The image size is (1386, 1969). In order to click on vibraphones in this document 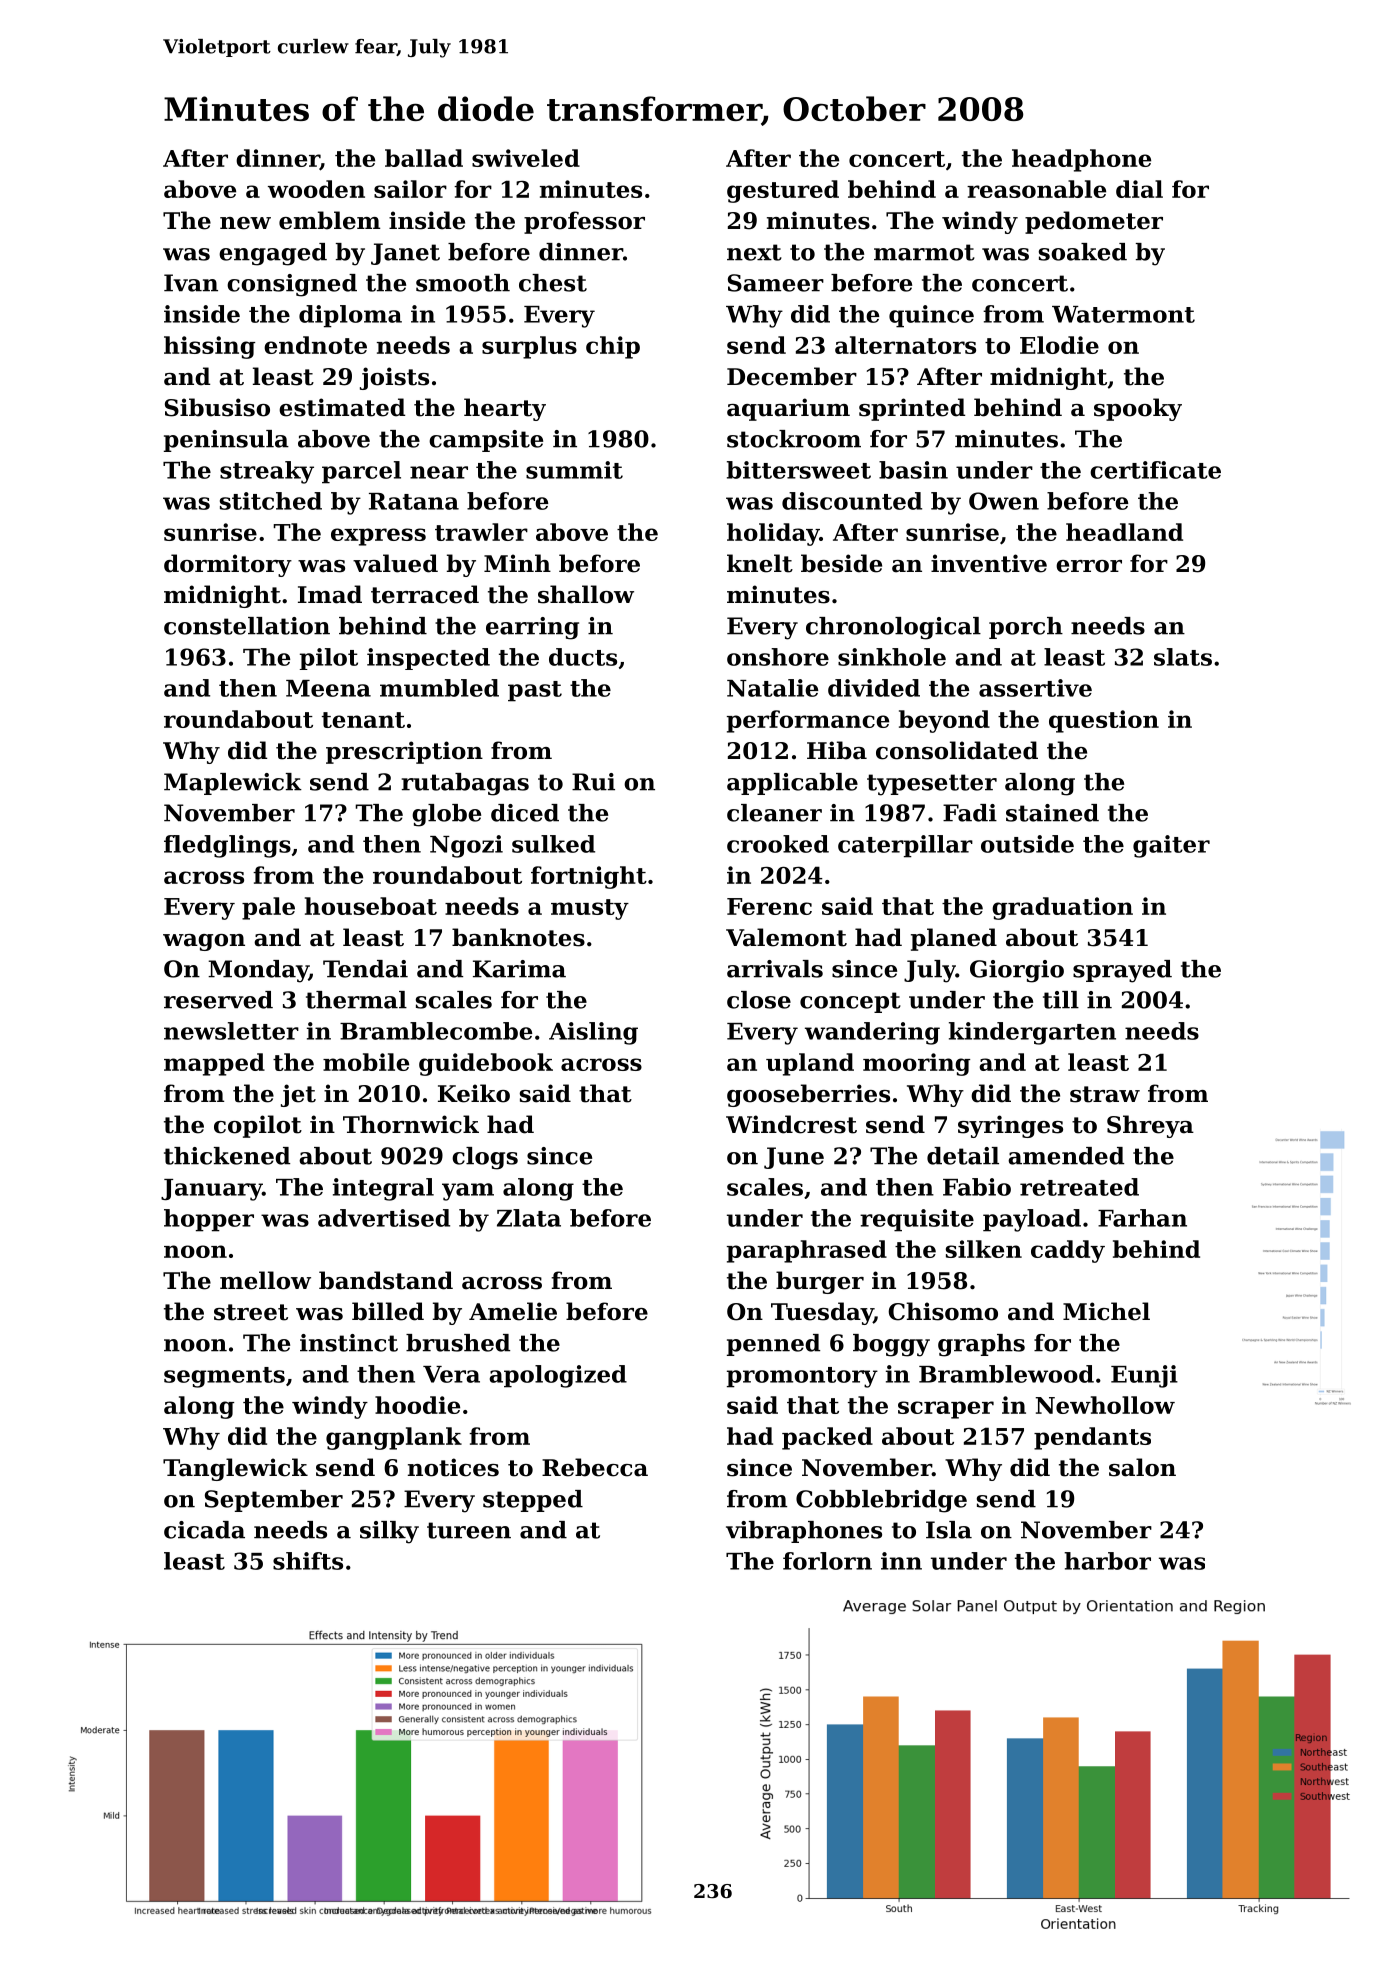, I will do `click(804, 1532)`.
